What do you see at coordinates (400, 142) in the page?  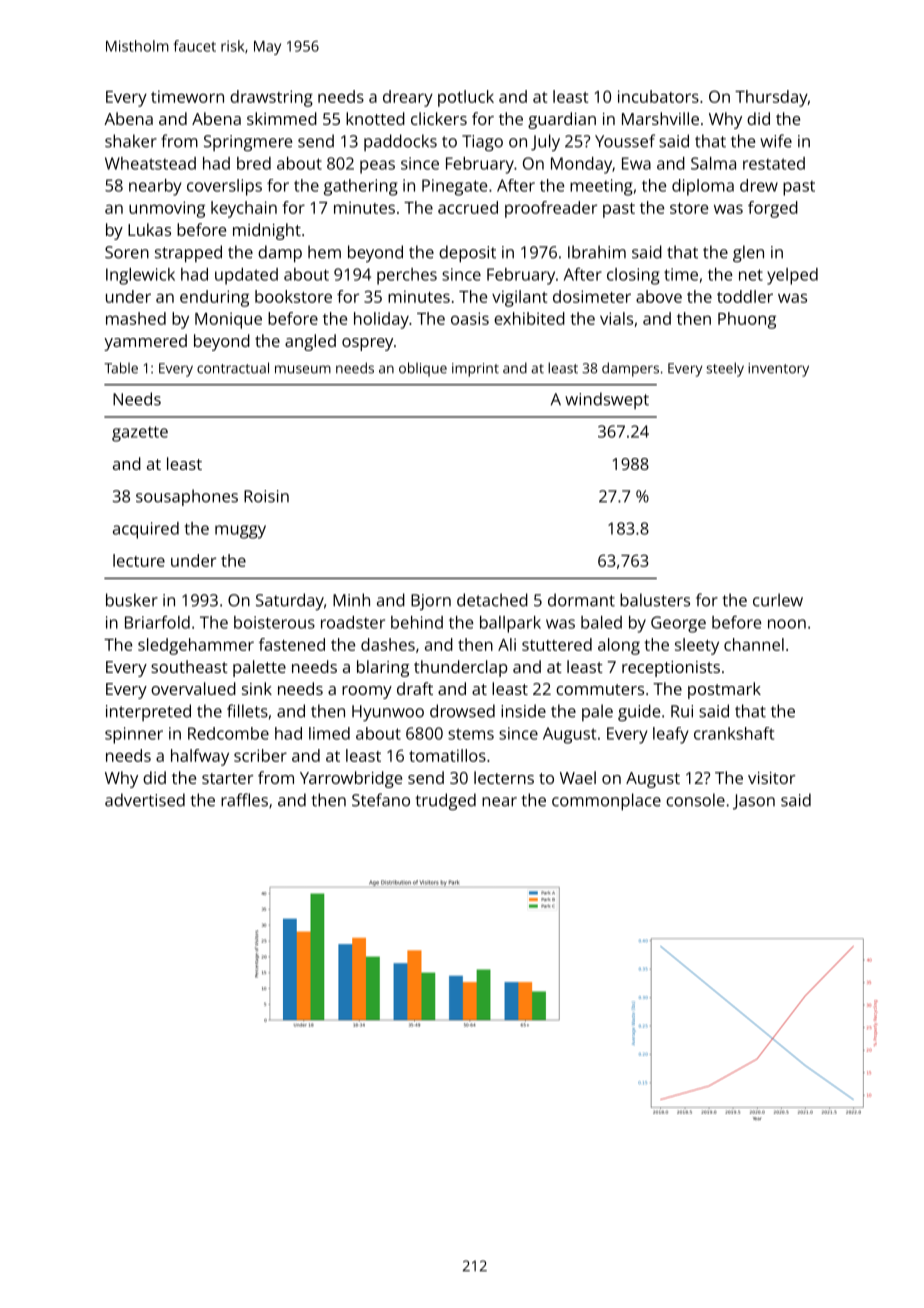 I see `paddocks` at bounding box center [400, 142].
